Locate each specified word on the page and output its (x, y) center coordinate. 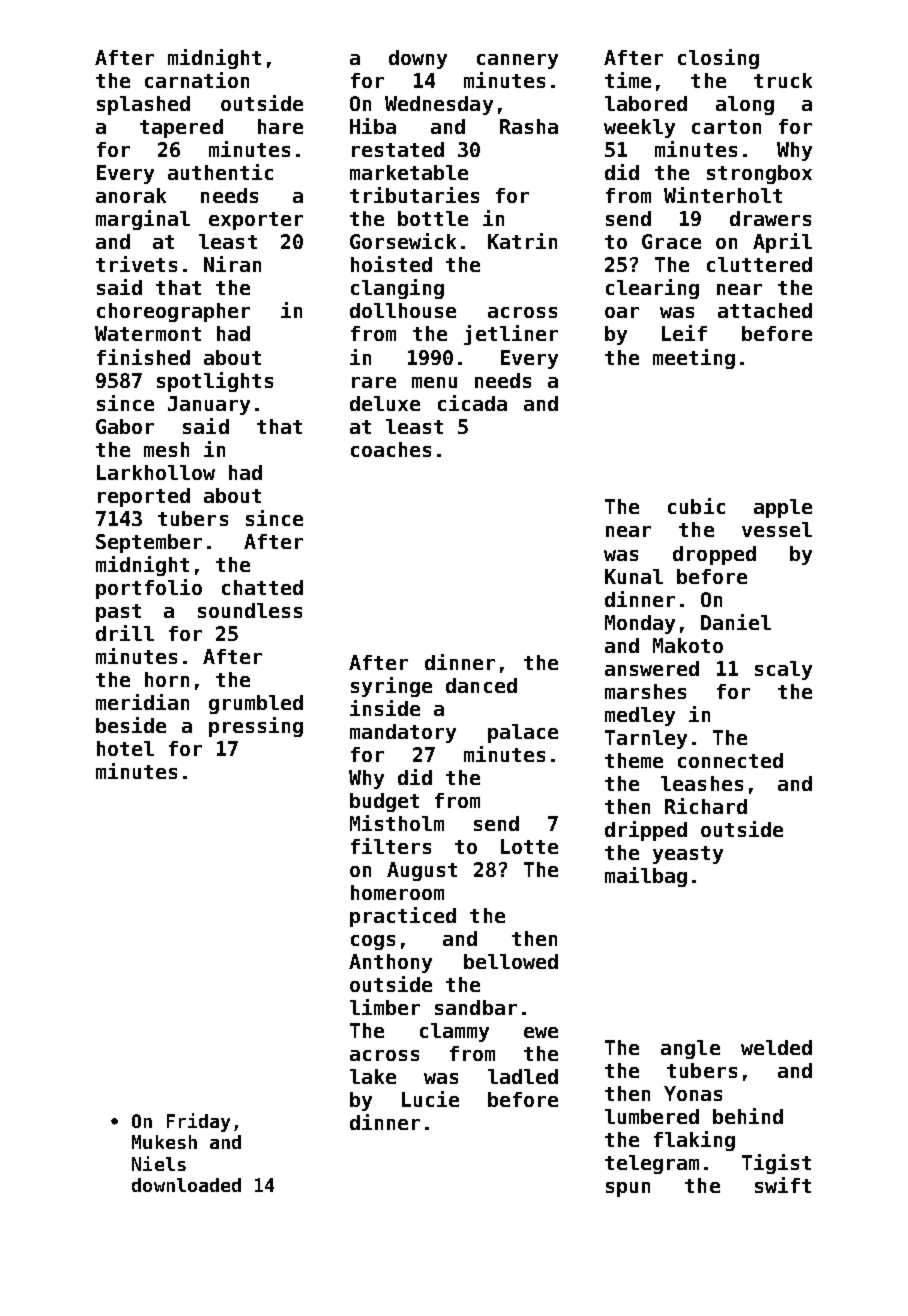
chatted (262, 587)
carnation (197, 80)
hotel (125, 748)
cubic (696, 506)
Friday (198, 1122)
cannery (517, 61)
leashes (702, 783)
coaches (391, 449)
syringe (391, 687)
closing (718, 59)
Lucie (430, 1099)
